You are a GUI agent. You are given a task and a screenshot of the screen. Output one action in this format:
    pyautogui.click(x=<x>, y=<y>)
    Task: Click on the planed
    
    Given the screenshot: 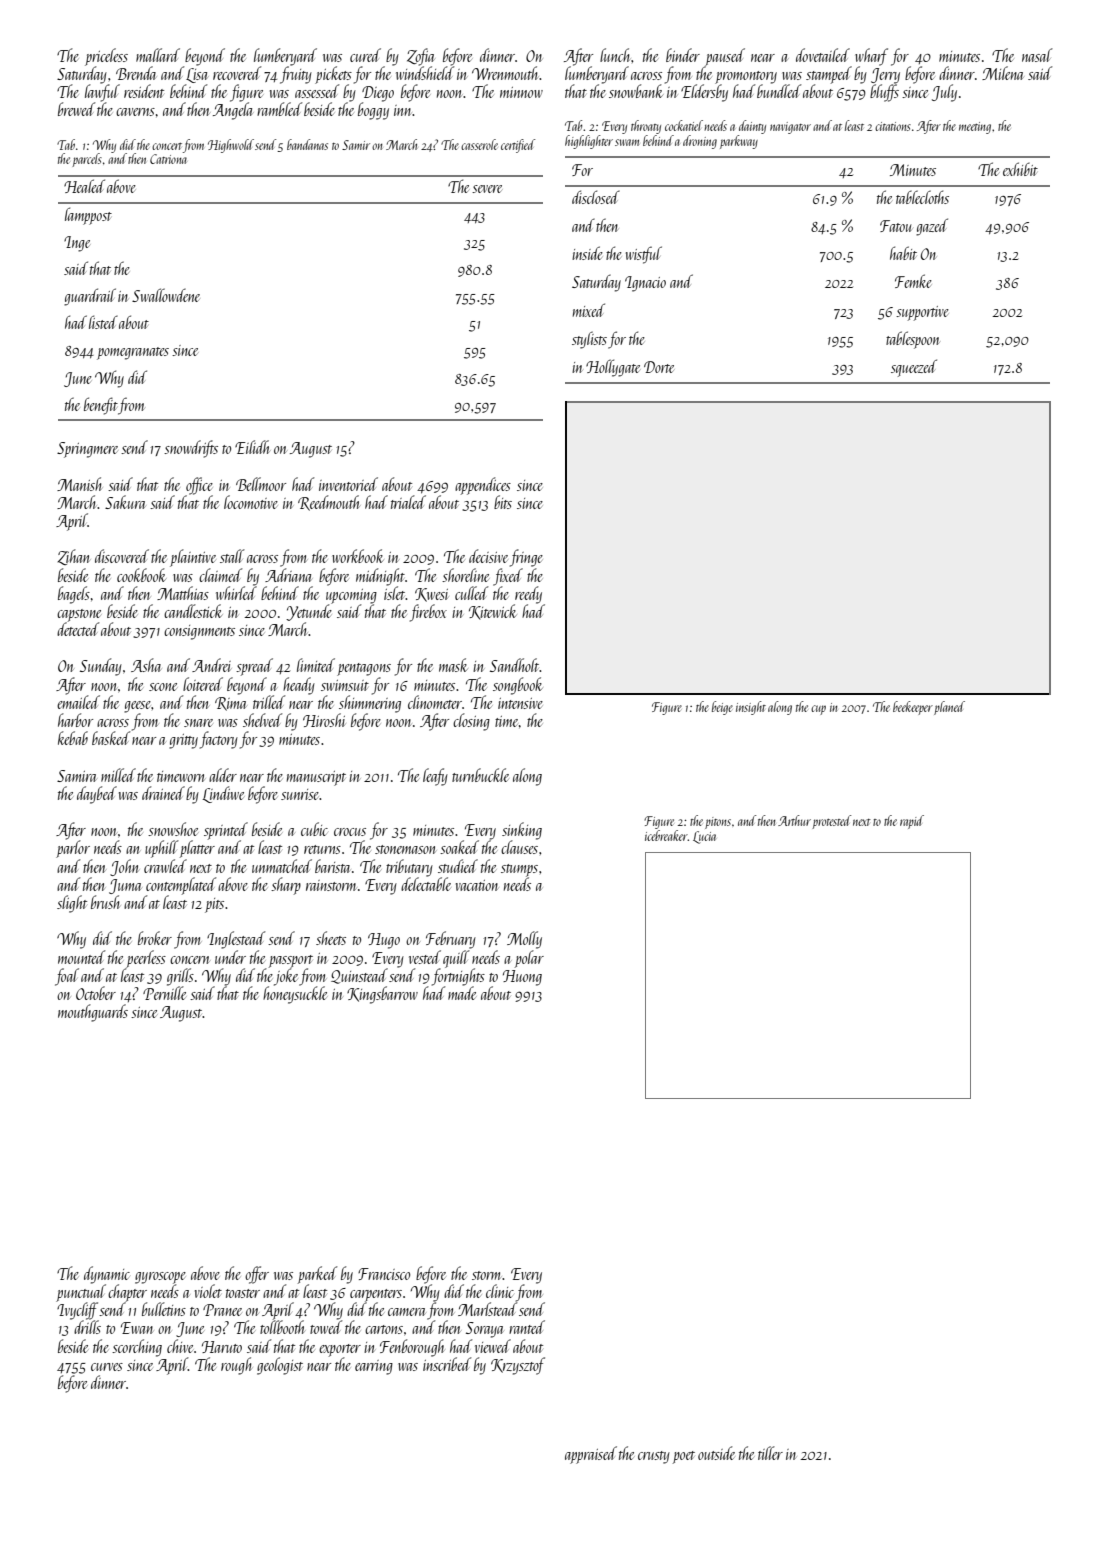 What is the action you would take?
    pyautogui.click(x=949, y=708)
